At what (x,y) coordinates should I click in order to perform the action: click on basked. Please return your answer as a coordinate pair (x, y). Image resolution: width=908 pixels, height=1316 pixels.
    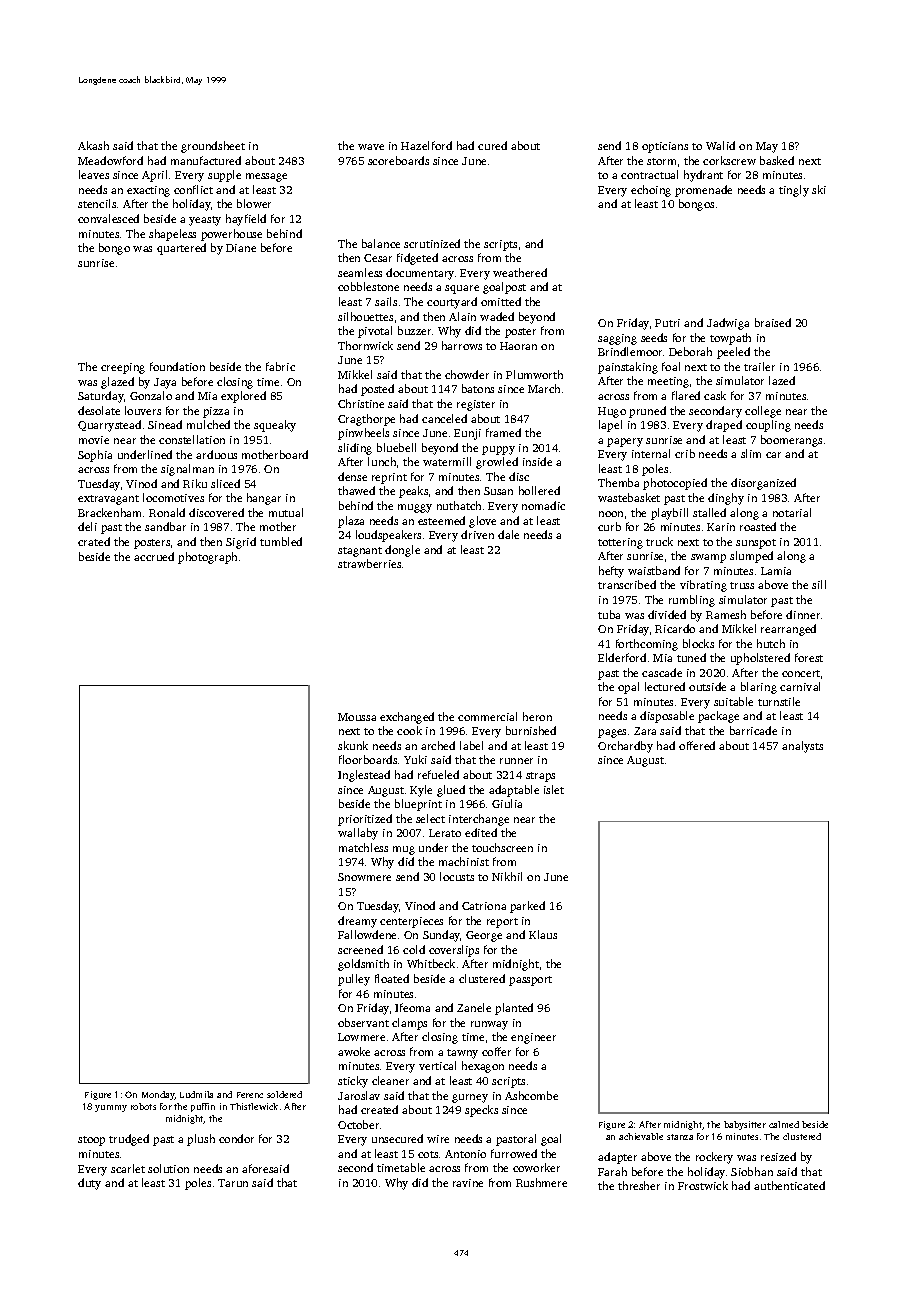
    Looking at the image, I should click on (777, 160).
